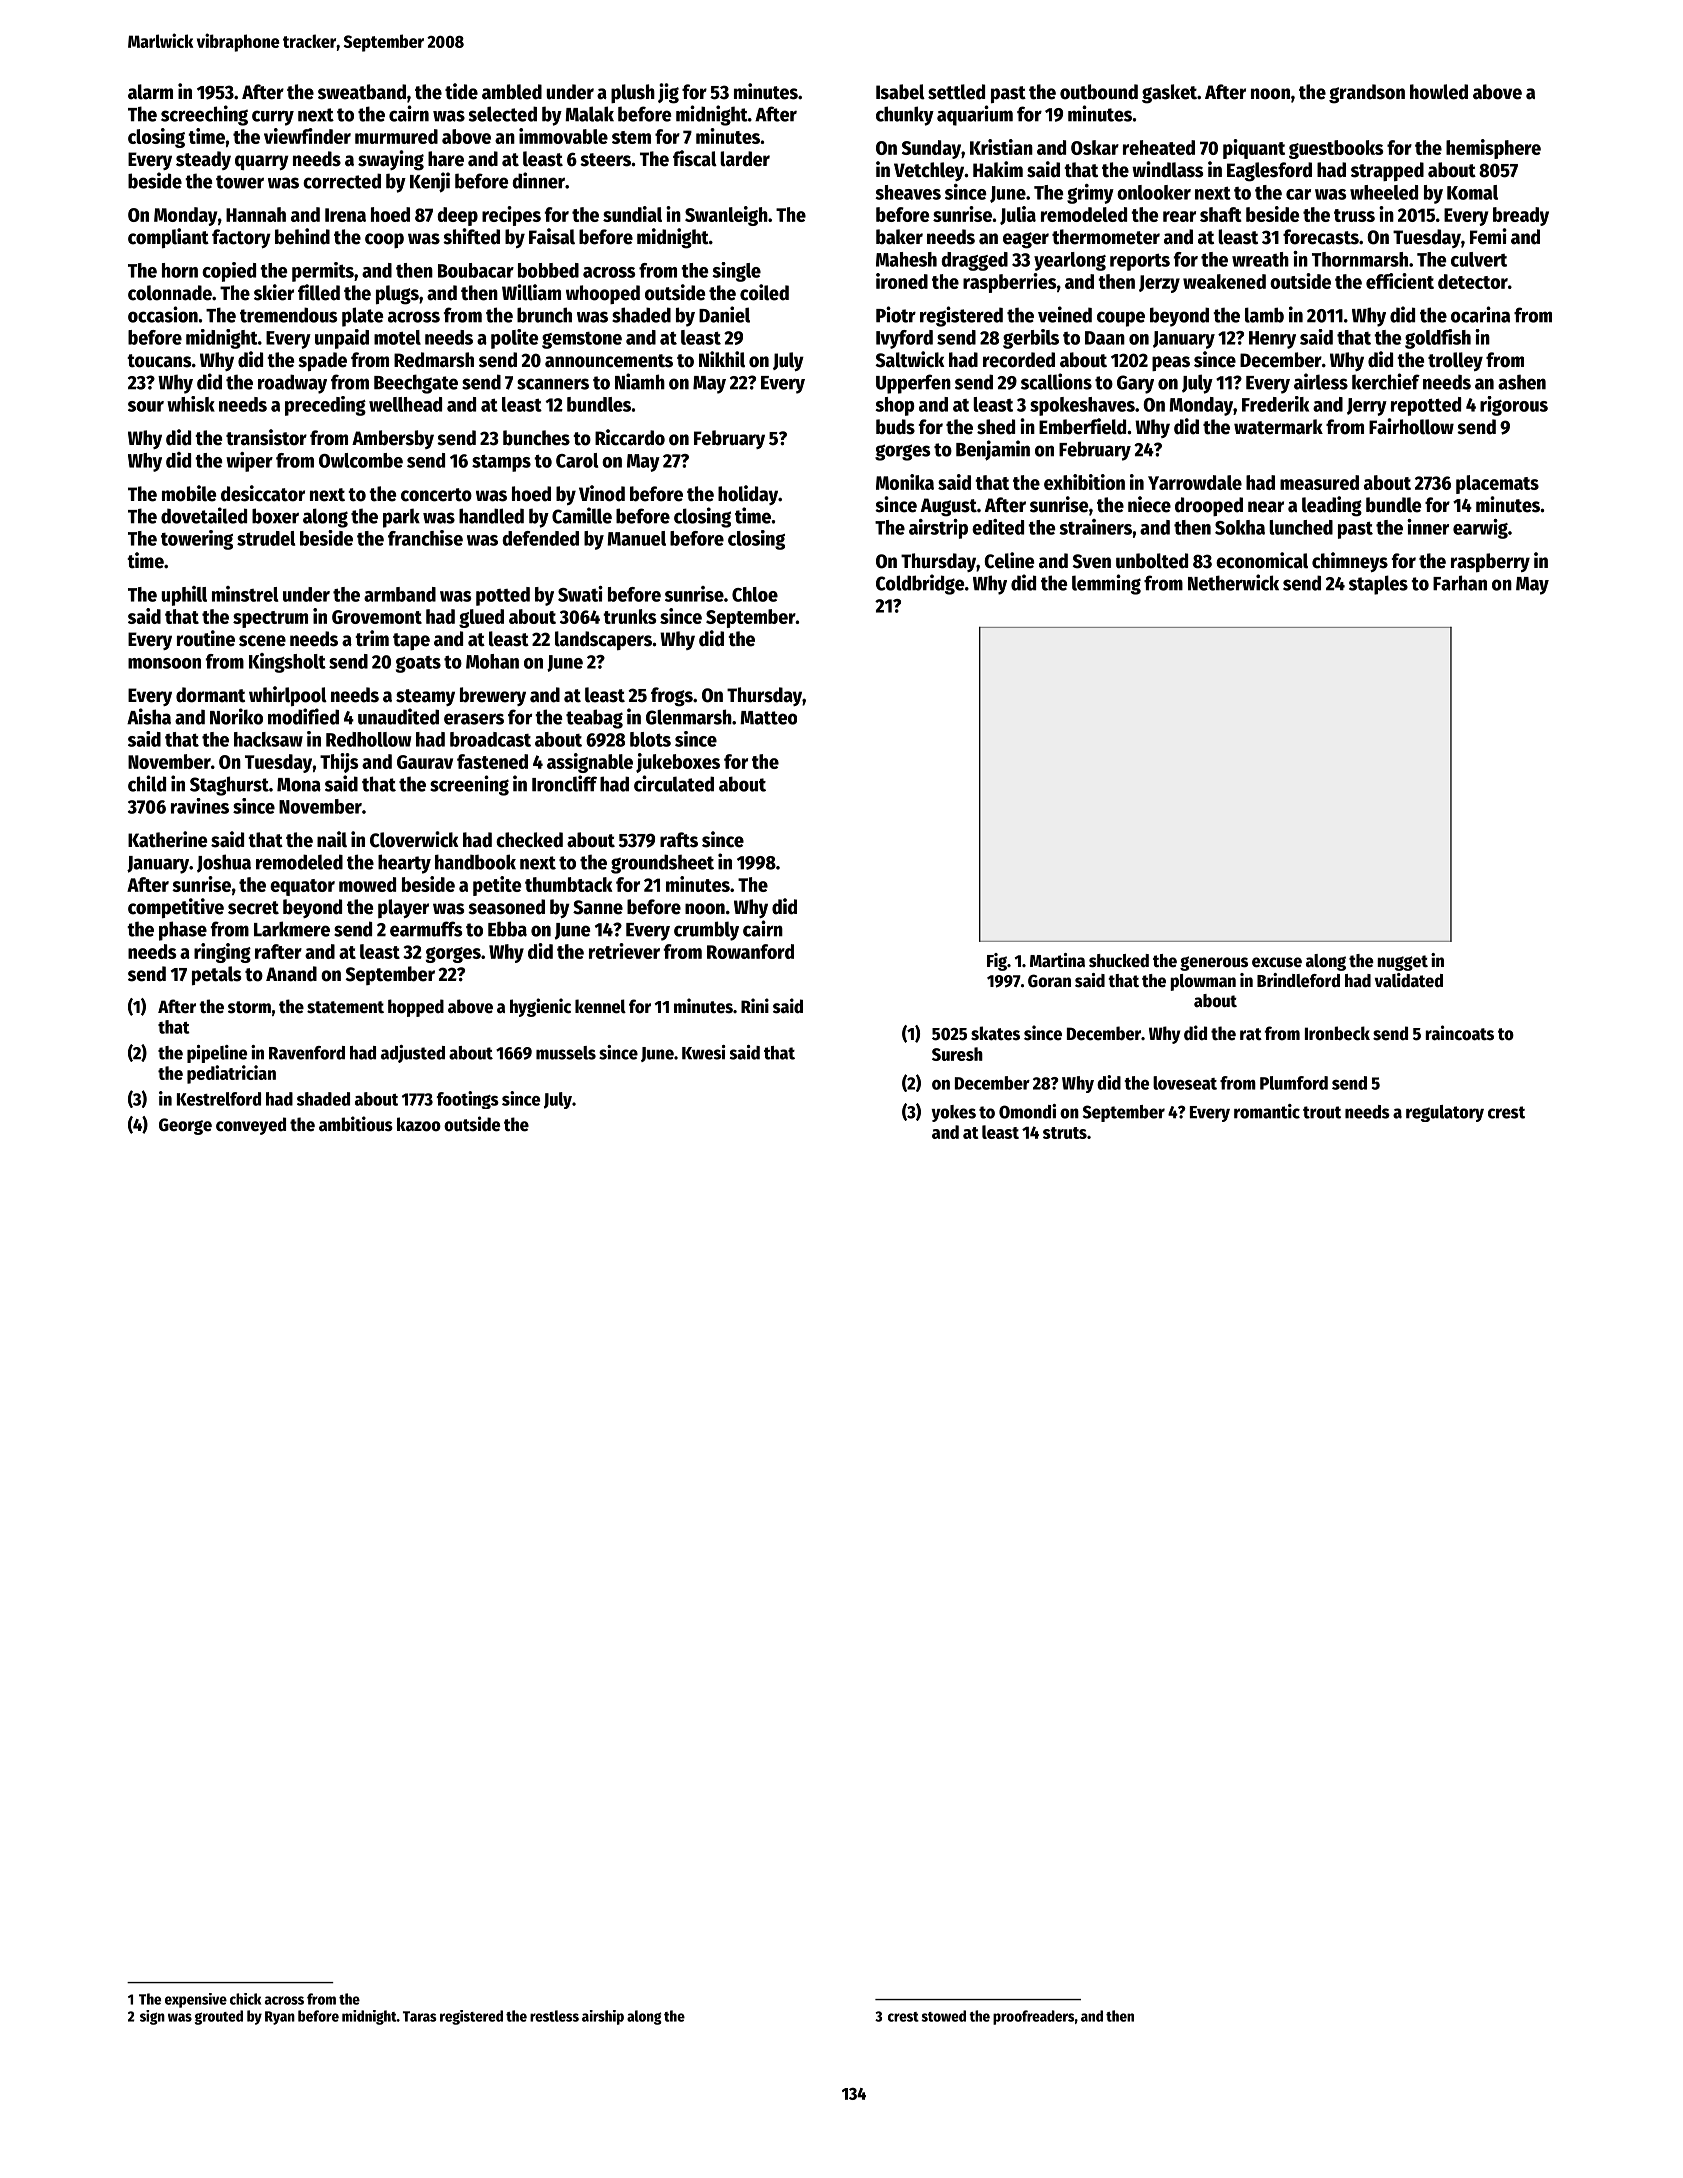 This page has height=2178, width=1683. I want to click on restless, so click(554, 2016).
